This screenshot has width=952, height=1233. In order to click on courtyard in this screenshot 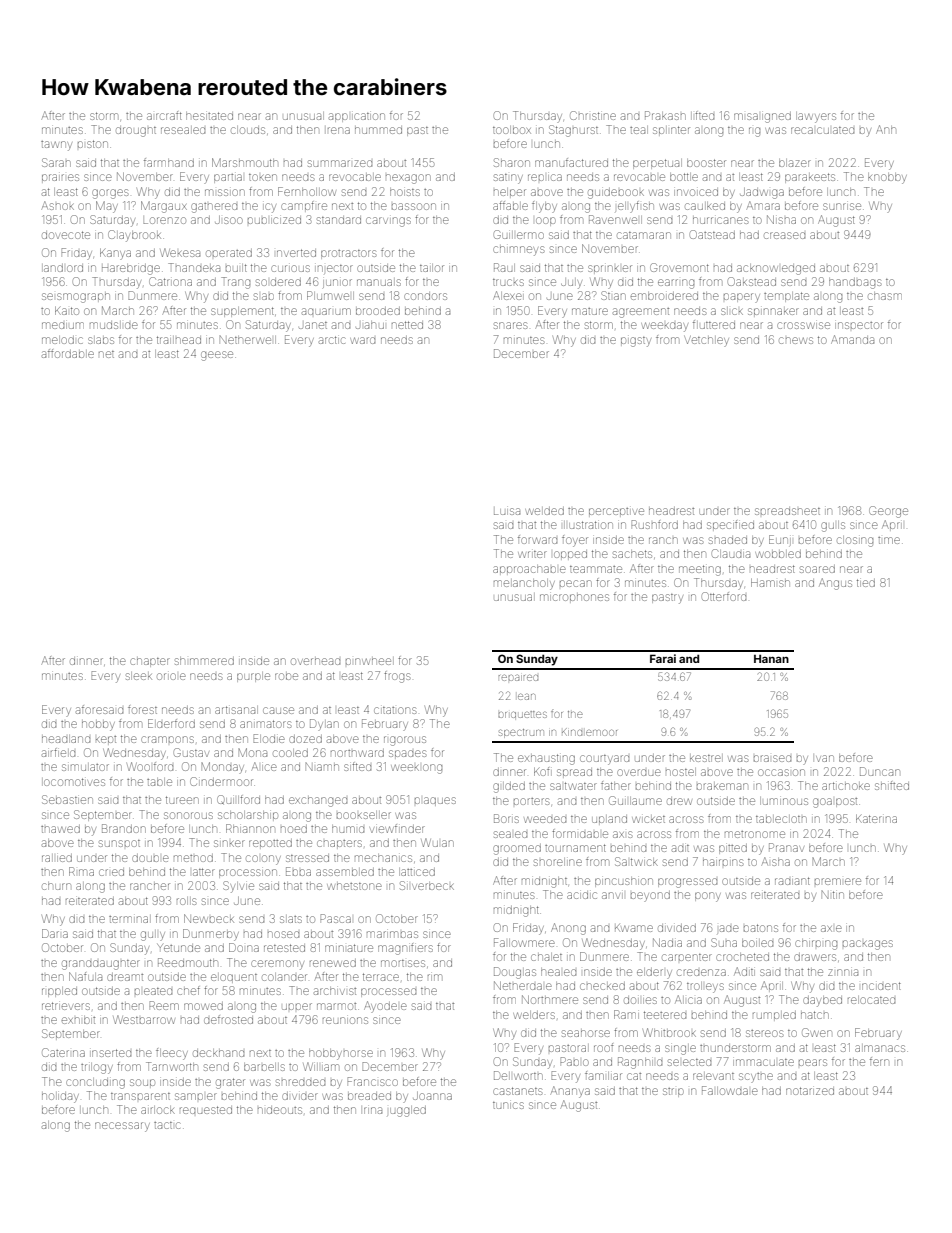, I will do `click(604, 760)`.
